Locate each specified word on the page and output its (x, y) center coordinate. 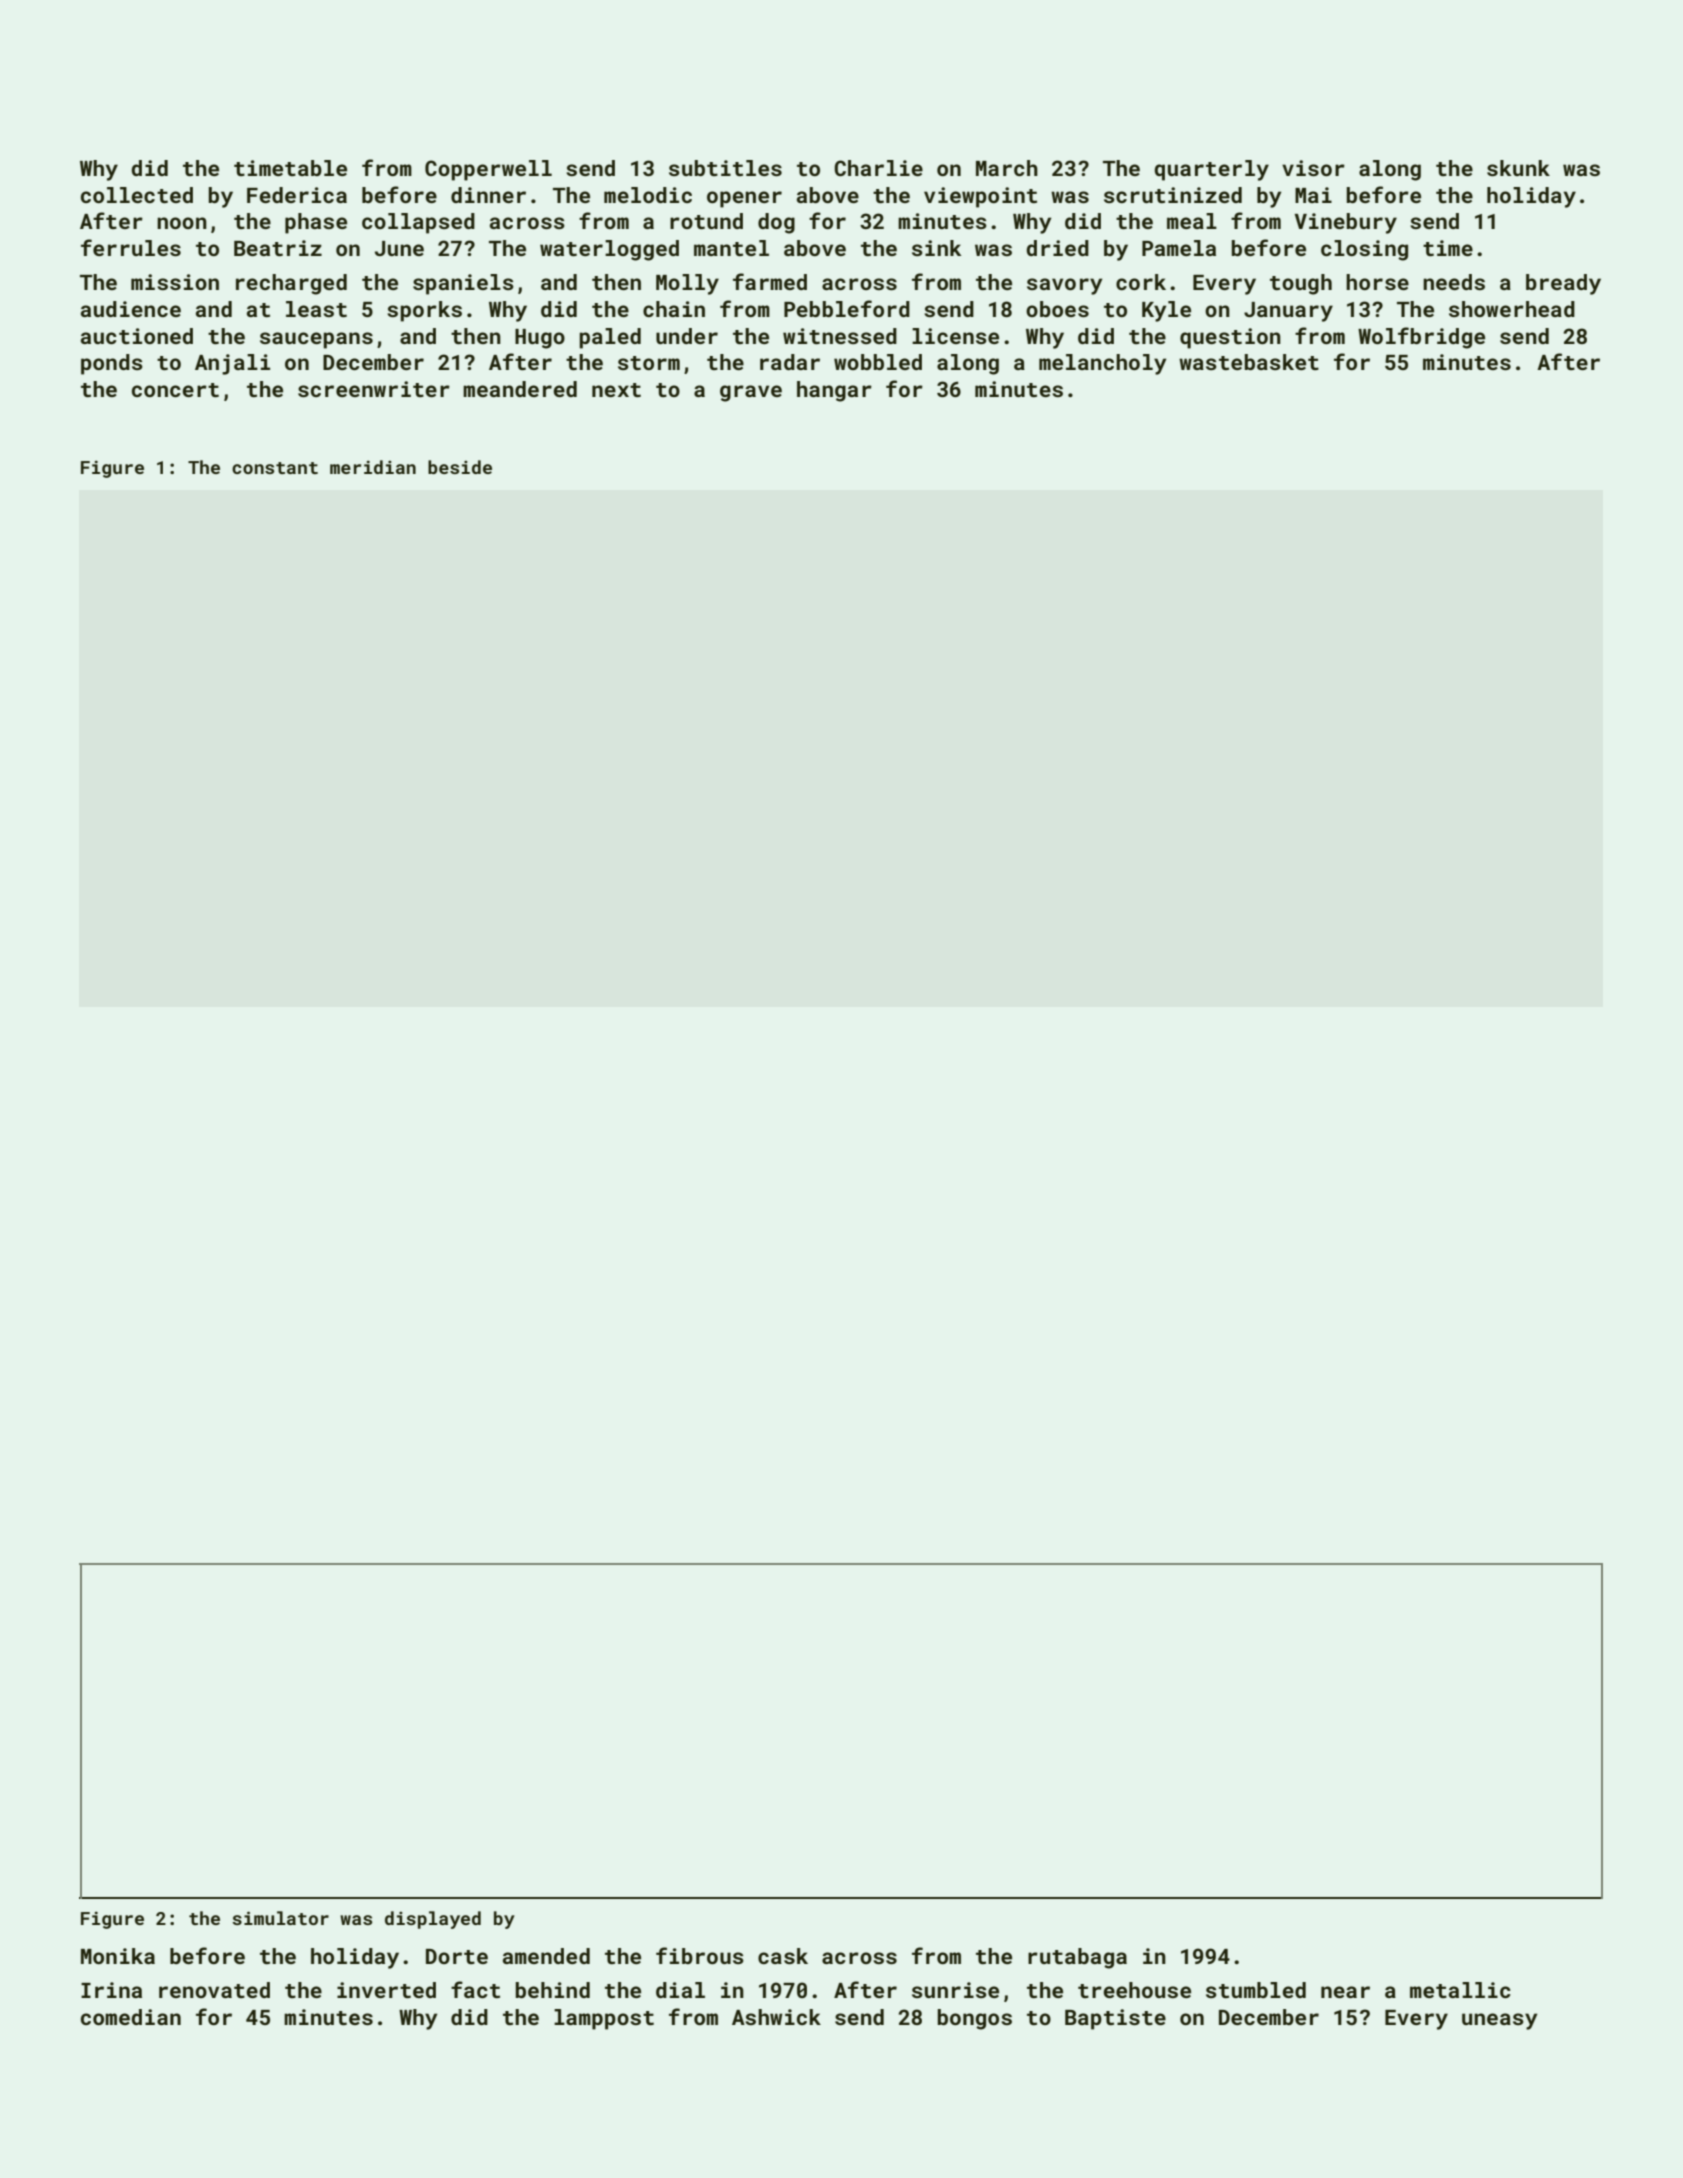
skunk (1518, 168)
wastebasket (1249, 362)
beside (460, 467)
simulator (280, 1918)
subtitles (725, 168)
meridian (373, 467)
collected (137, 195)
